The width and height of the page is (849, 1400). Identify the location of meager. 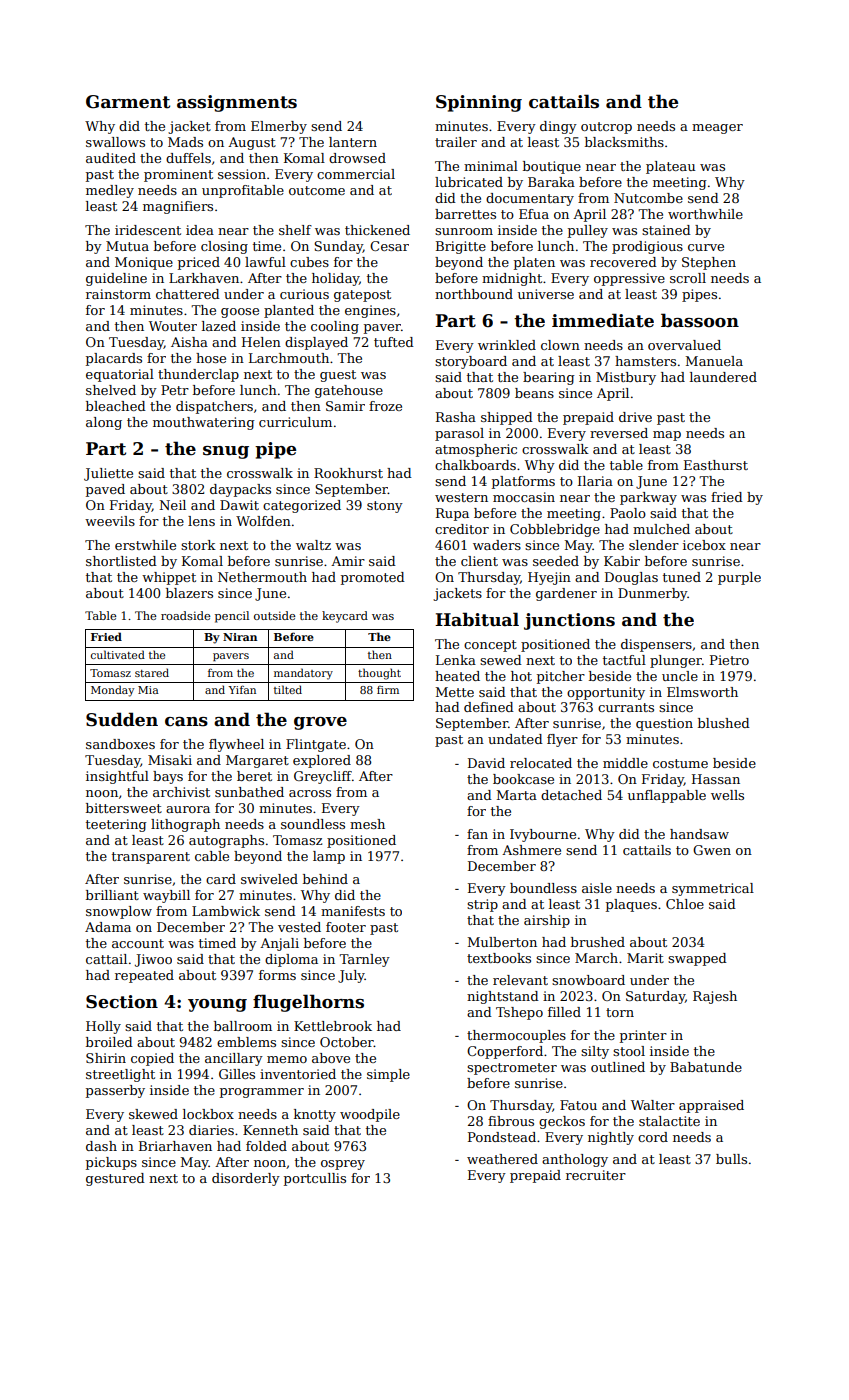
(717, 129).
